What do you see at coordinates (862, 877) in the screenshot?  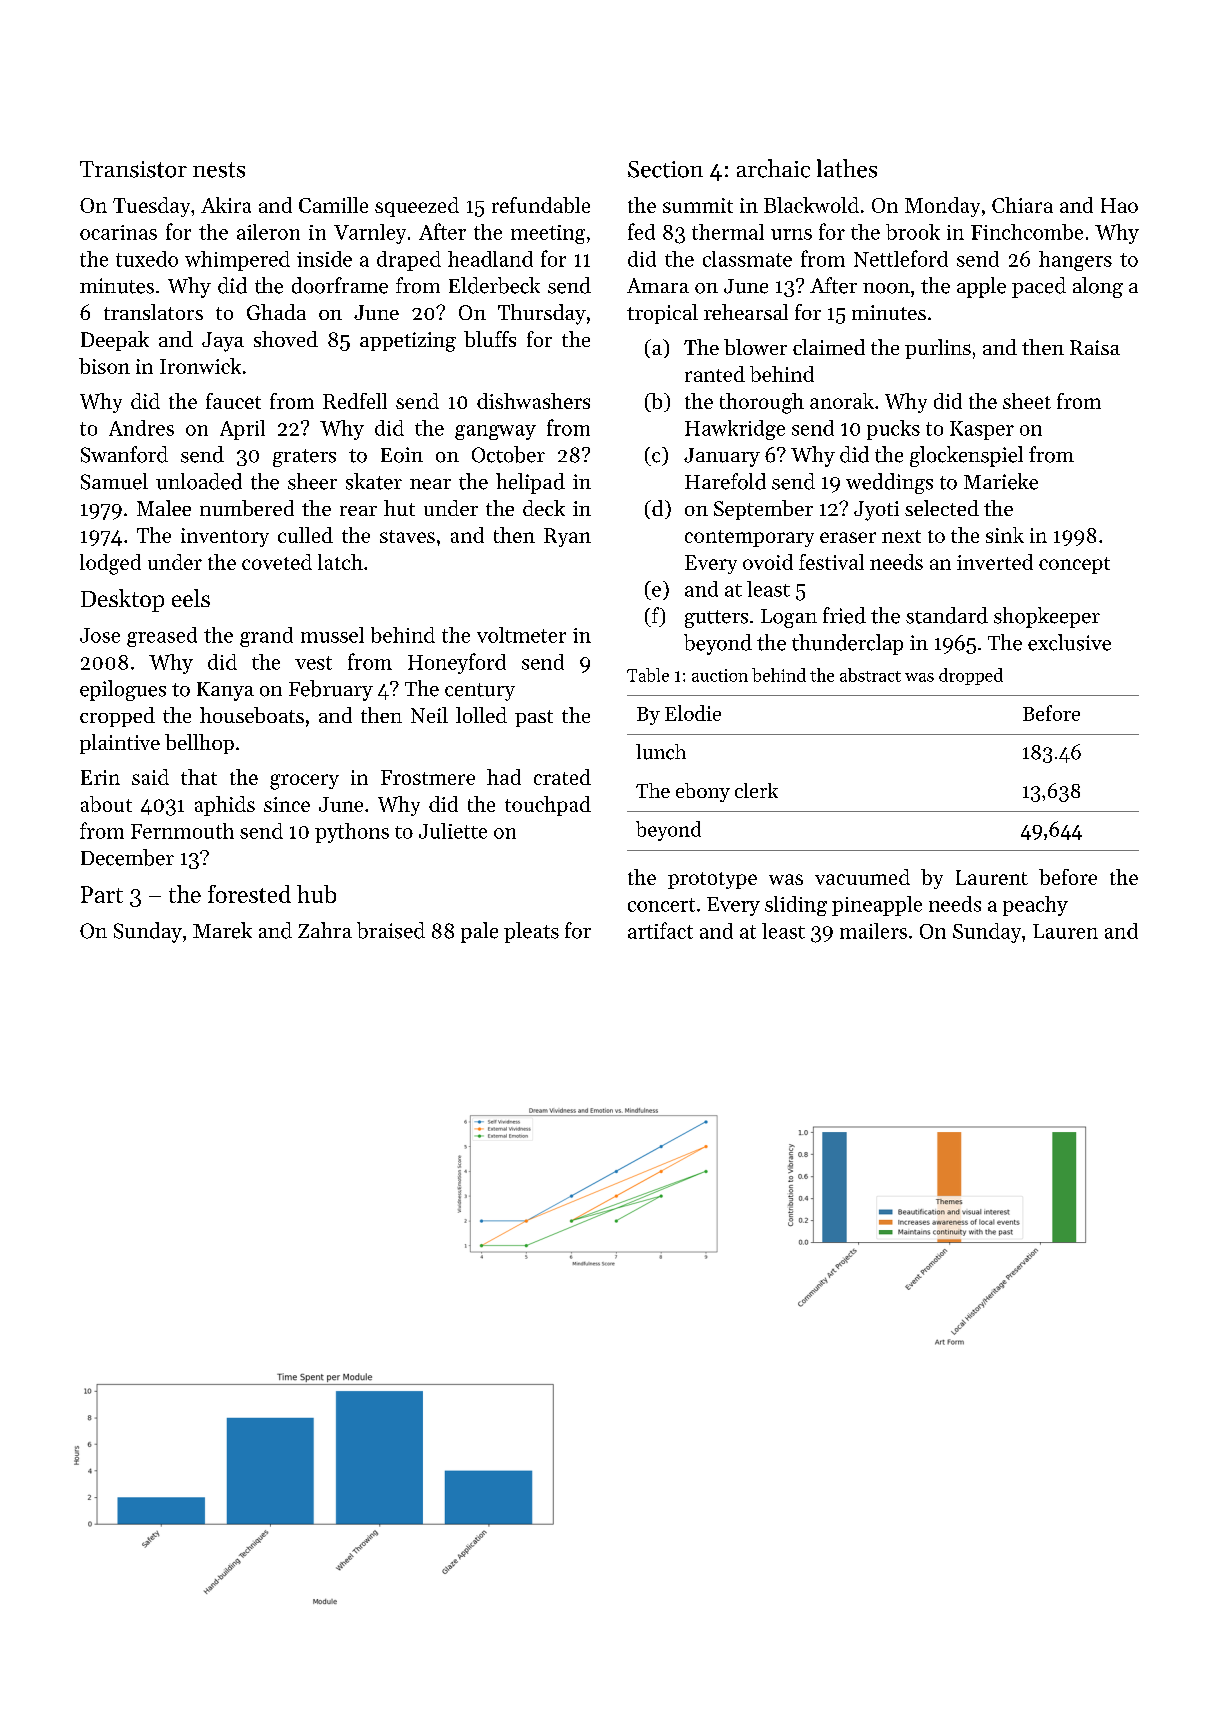 I see `vacuumed` at bounding box center [862, 877].
